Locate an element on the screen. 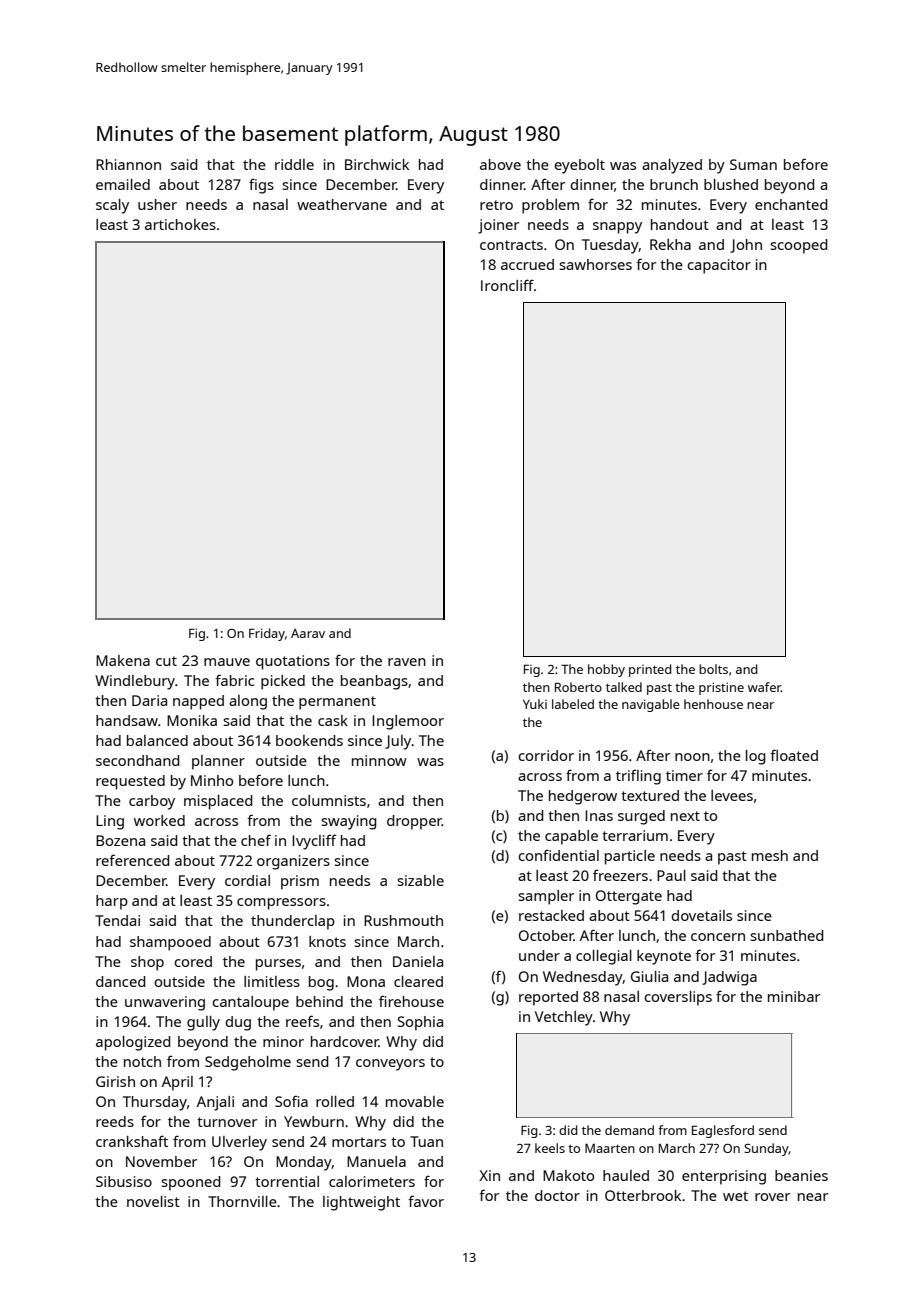  rolled is located at coordinates (335, 1101).
